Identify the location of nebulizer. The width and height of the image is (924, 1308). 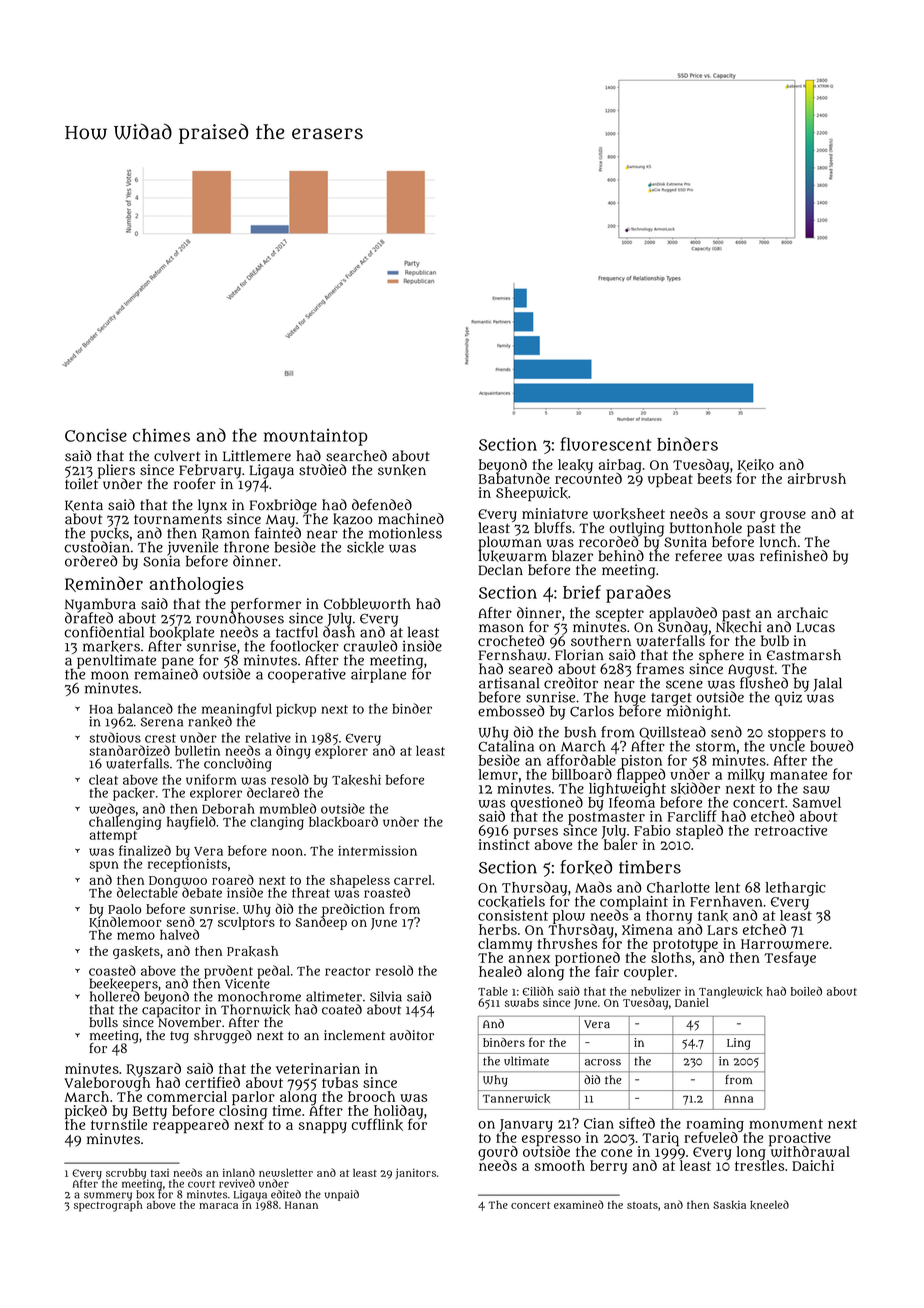
(656, 991).
